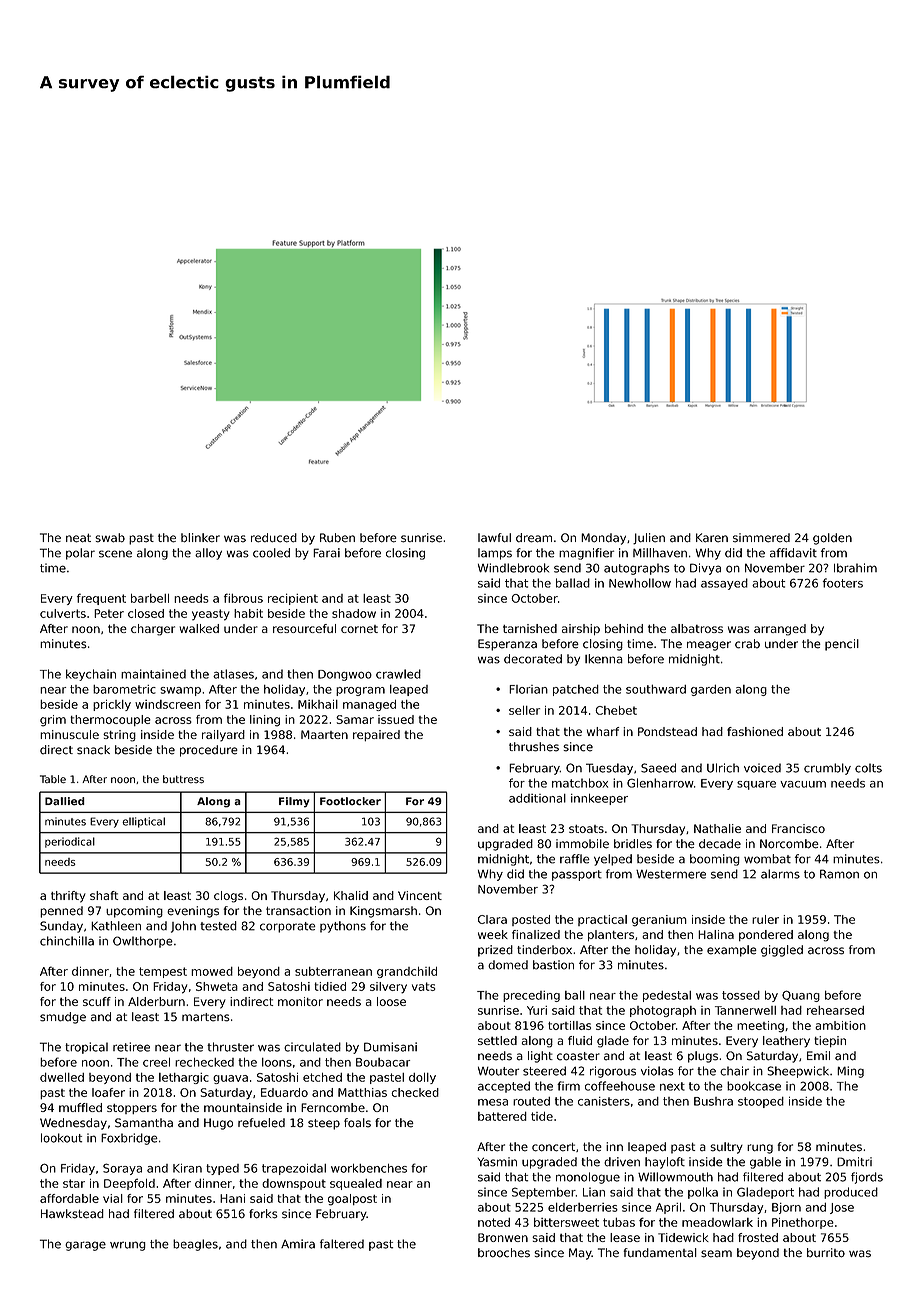  What do you see at coordinates (504, 1253) in the page?
I see `brooches` at bounding box center [504, 1253].
